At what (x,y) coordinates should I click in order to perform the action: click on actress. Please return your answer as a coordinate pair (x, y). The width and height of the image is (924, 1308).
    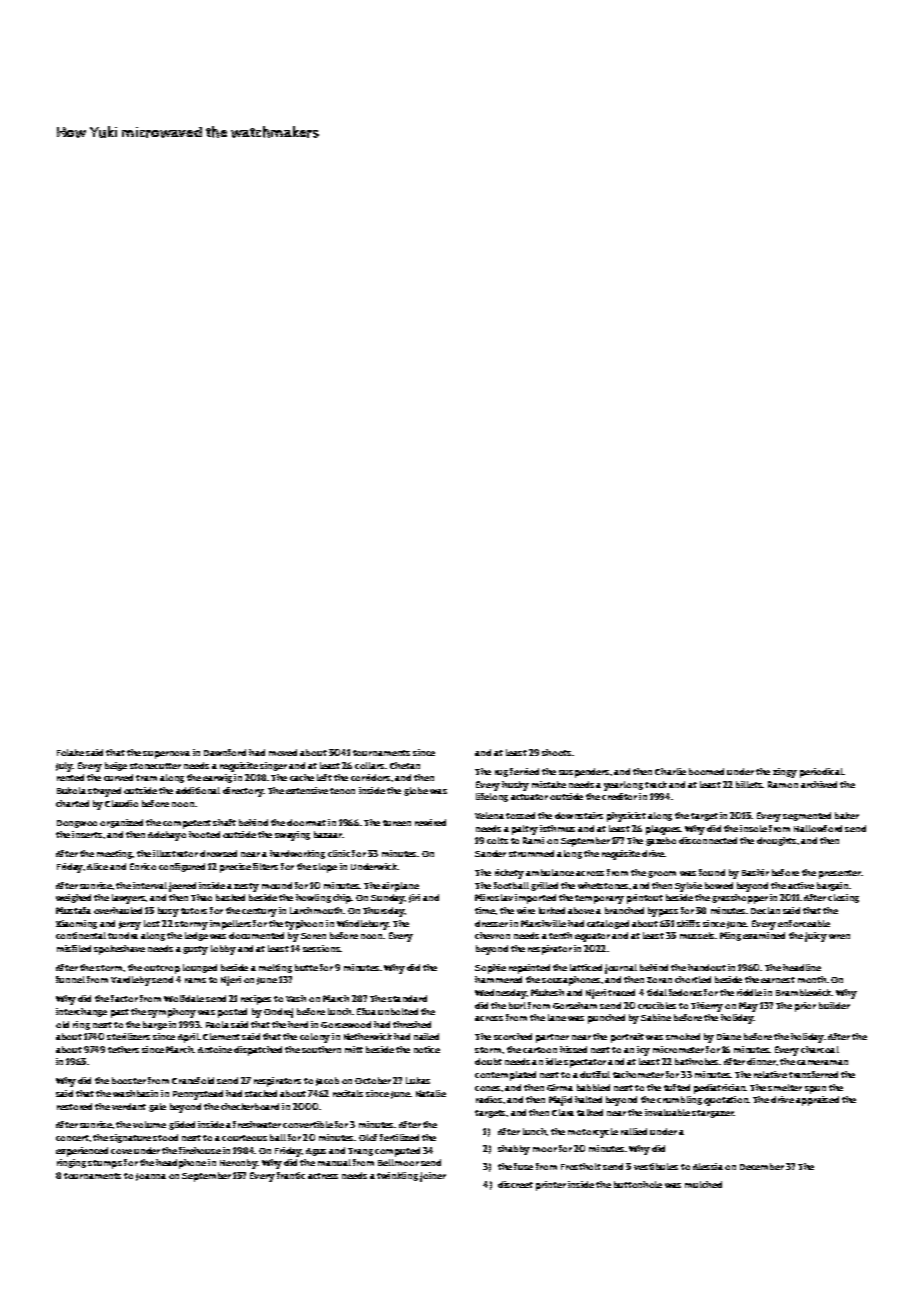
    Looking at the image, I should click on (323, 1176).
